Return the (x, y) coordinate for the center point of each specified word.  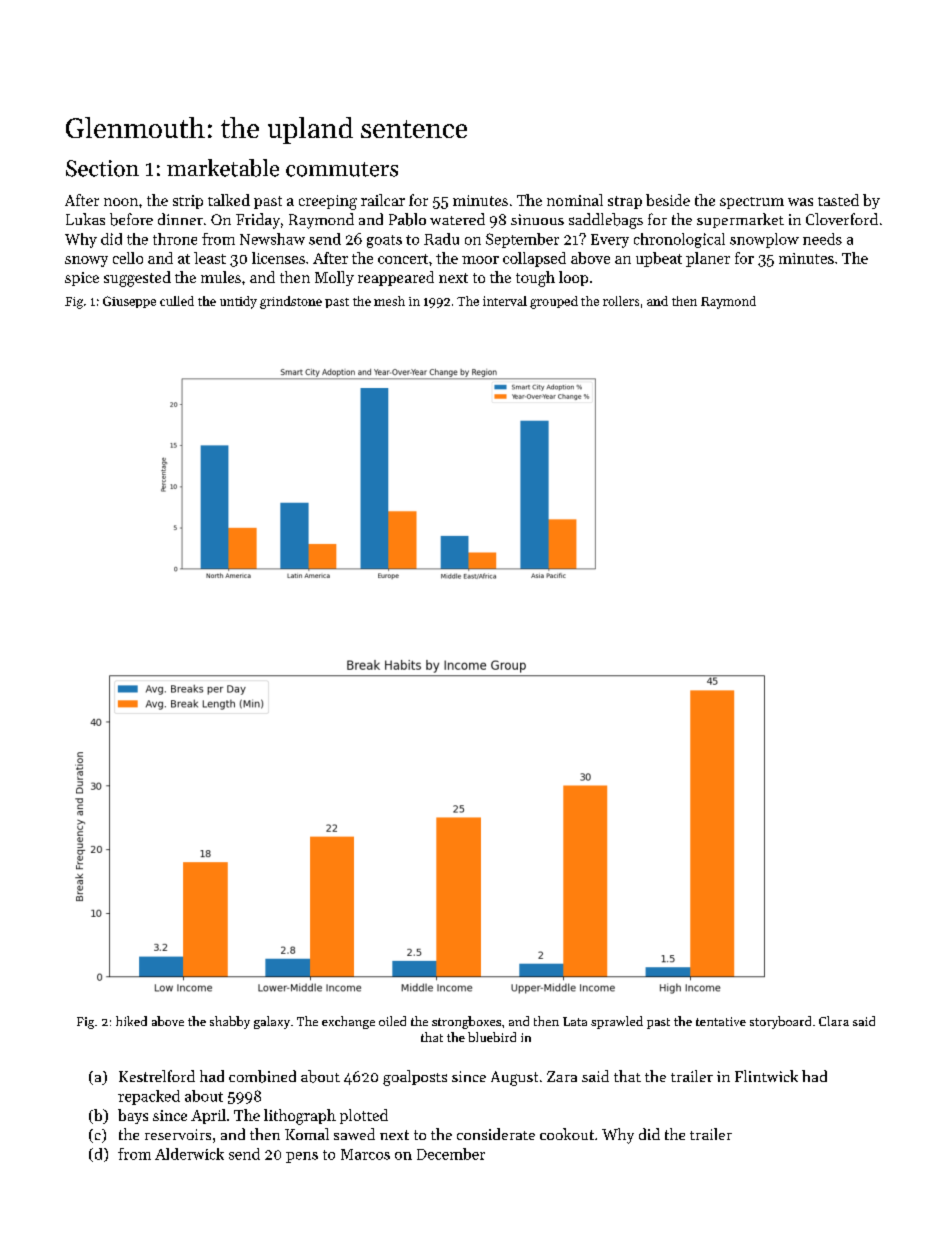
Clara (834, 1021)
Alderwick (189, 1154)
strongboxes (466, 1022)
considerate (496, 1134)
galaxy (272, 1022)
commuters (342, 169)
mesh (389, 301)
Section (102, 168)
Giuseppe (129, 302)
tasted (838, 200)
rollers (621, 301)
